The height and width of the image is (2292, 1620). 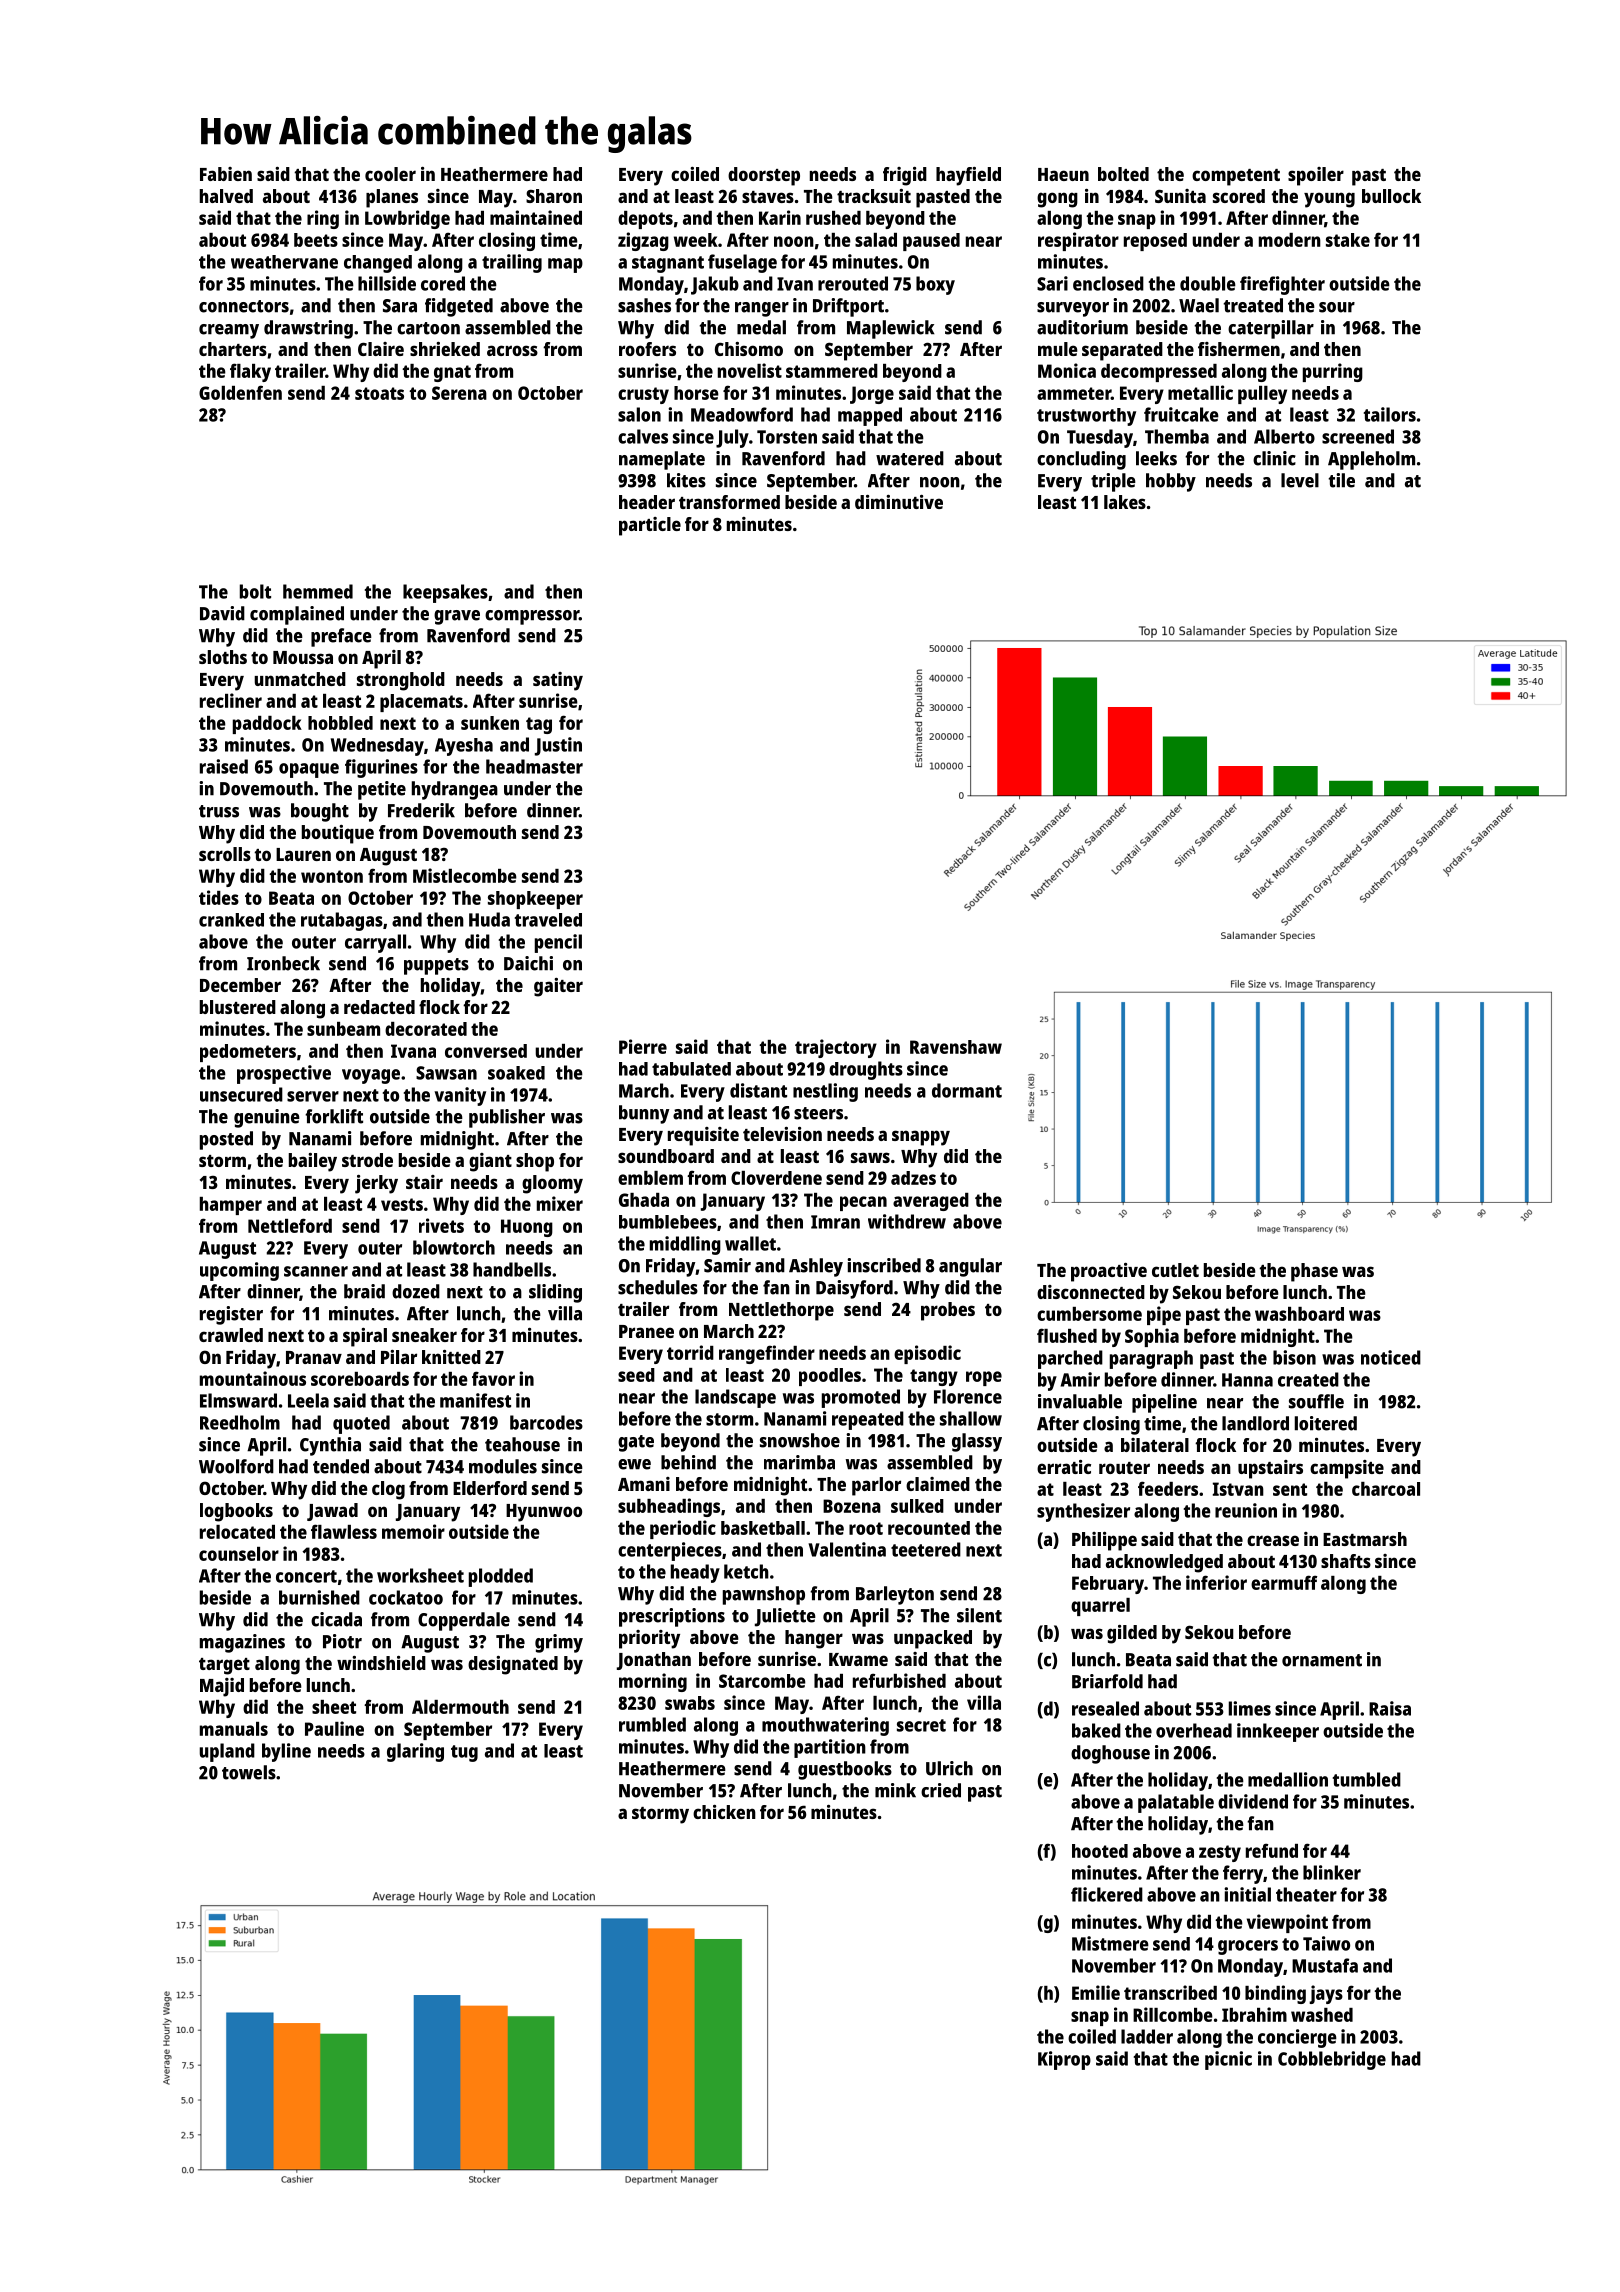 What do you see at coordinates (224, 766) in the image?
I see `raised` at bounding box center [224, 766].
